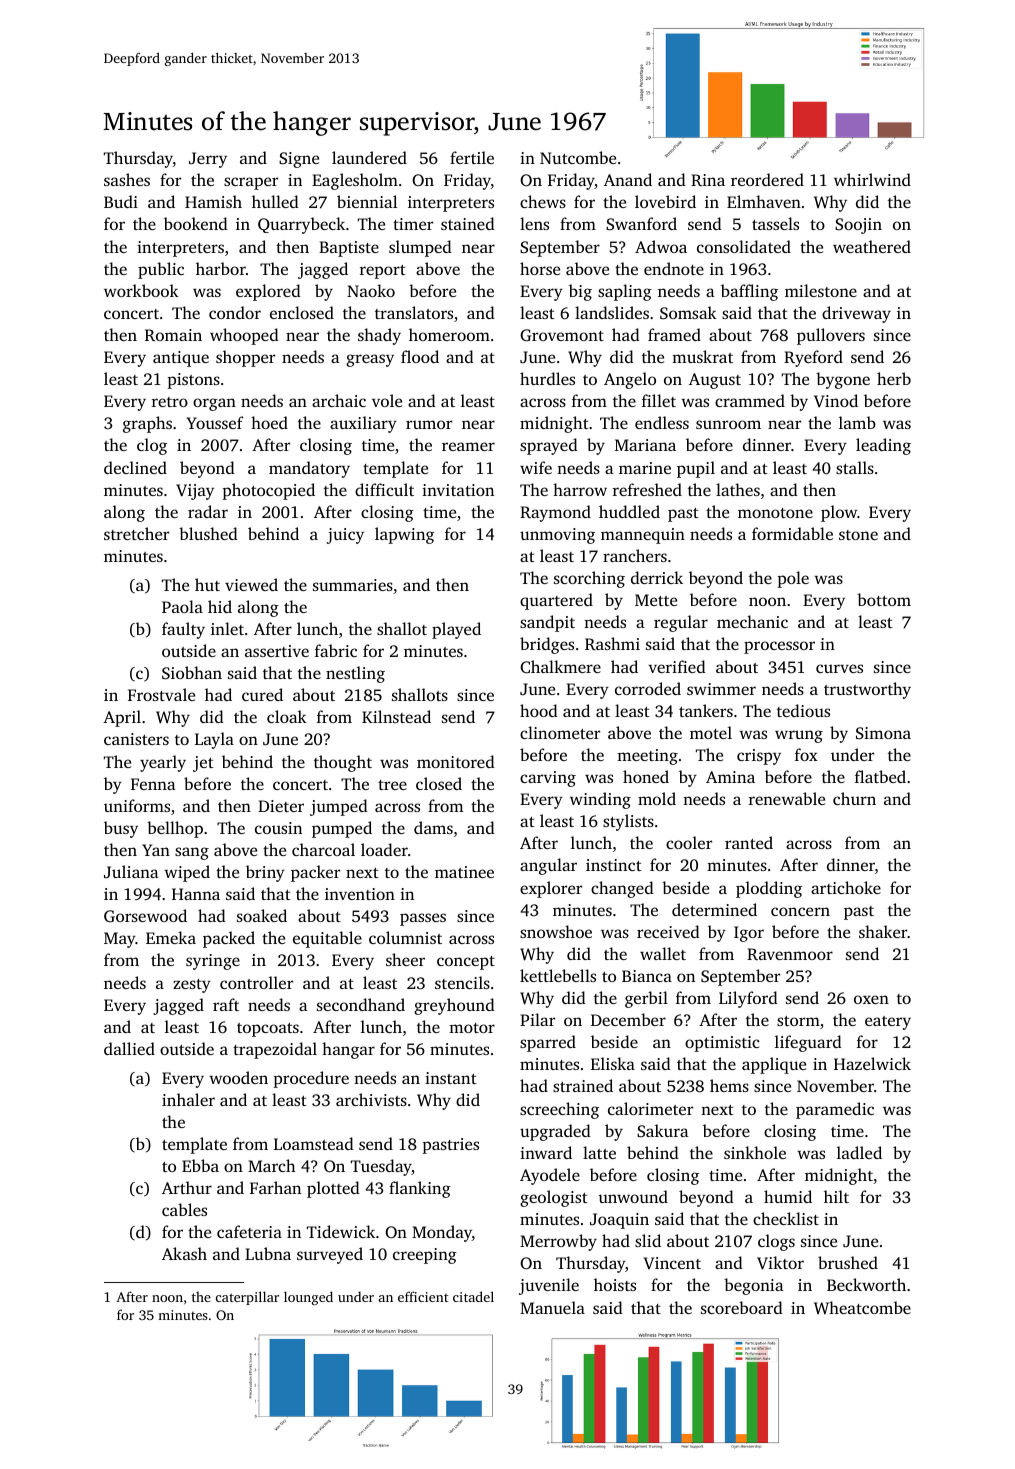  I want to click on Nutcombe, so click(578, 157).
